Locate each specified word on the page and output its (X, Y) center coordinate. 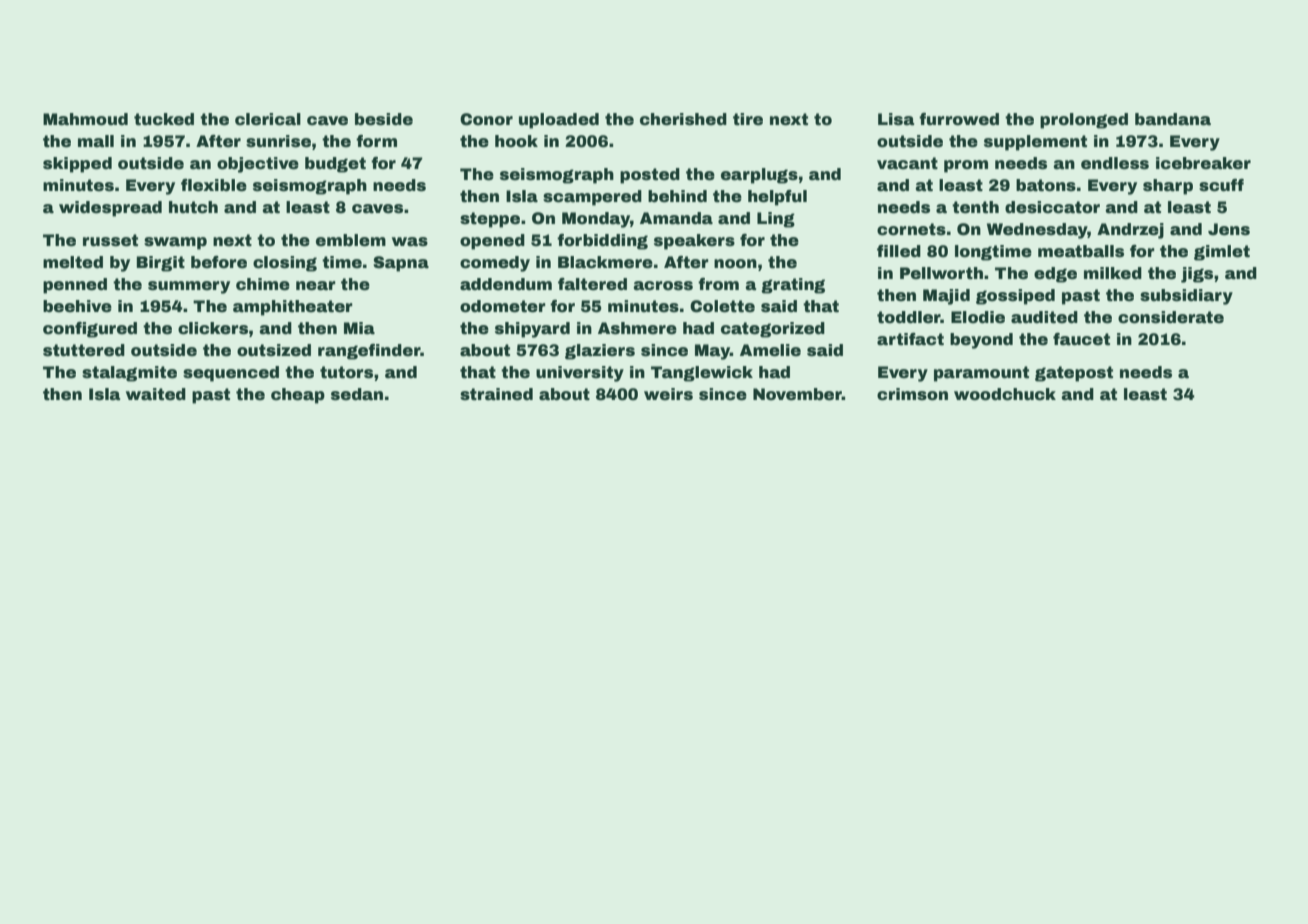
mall (96, 141)
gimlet (1222, 253)
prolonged (1084, 121)
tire (748, 119)
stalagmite (129, 374)
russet (110, 240)
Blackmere (605, 262)
